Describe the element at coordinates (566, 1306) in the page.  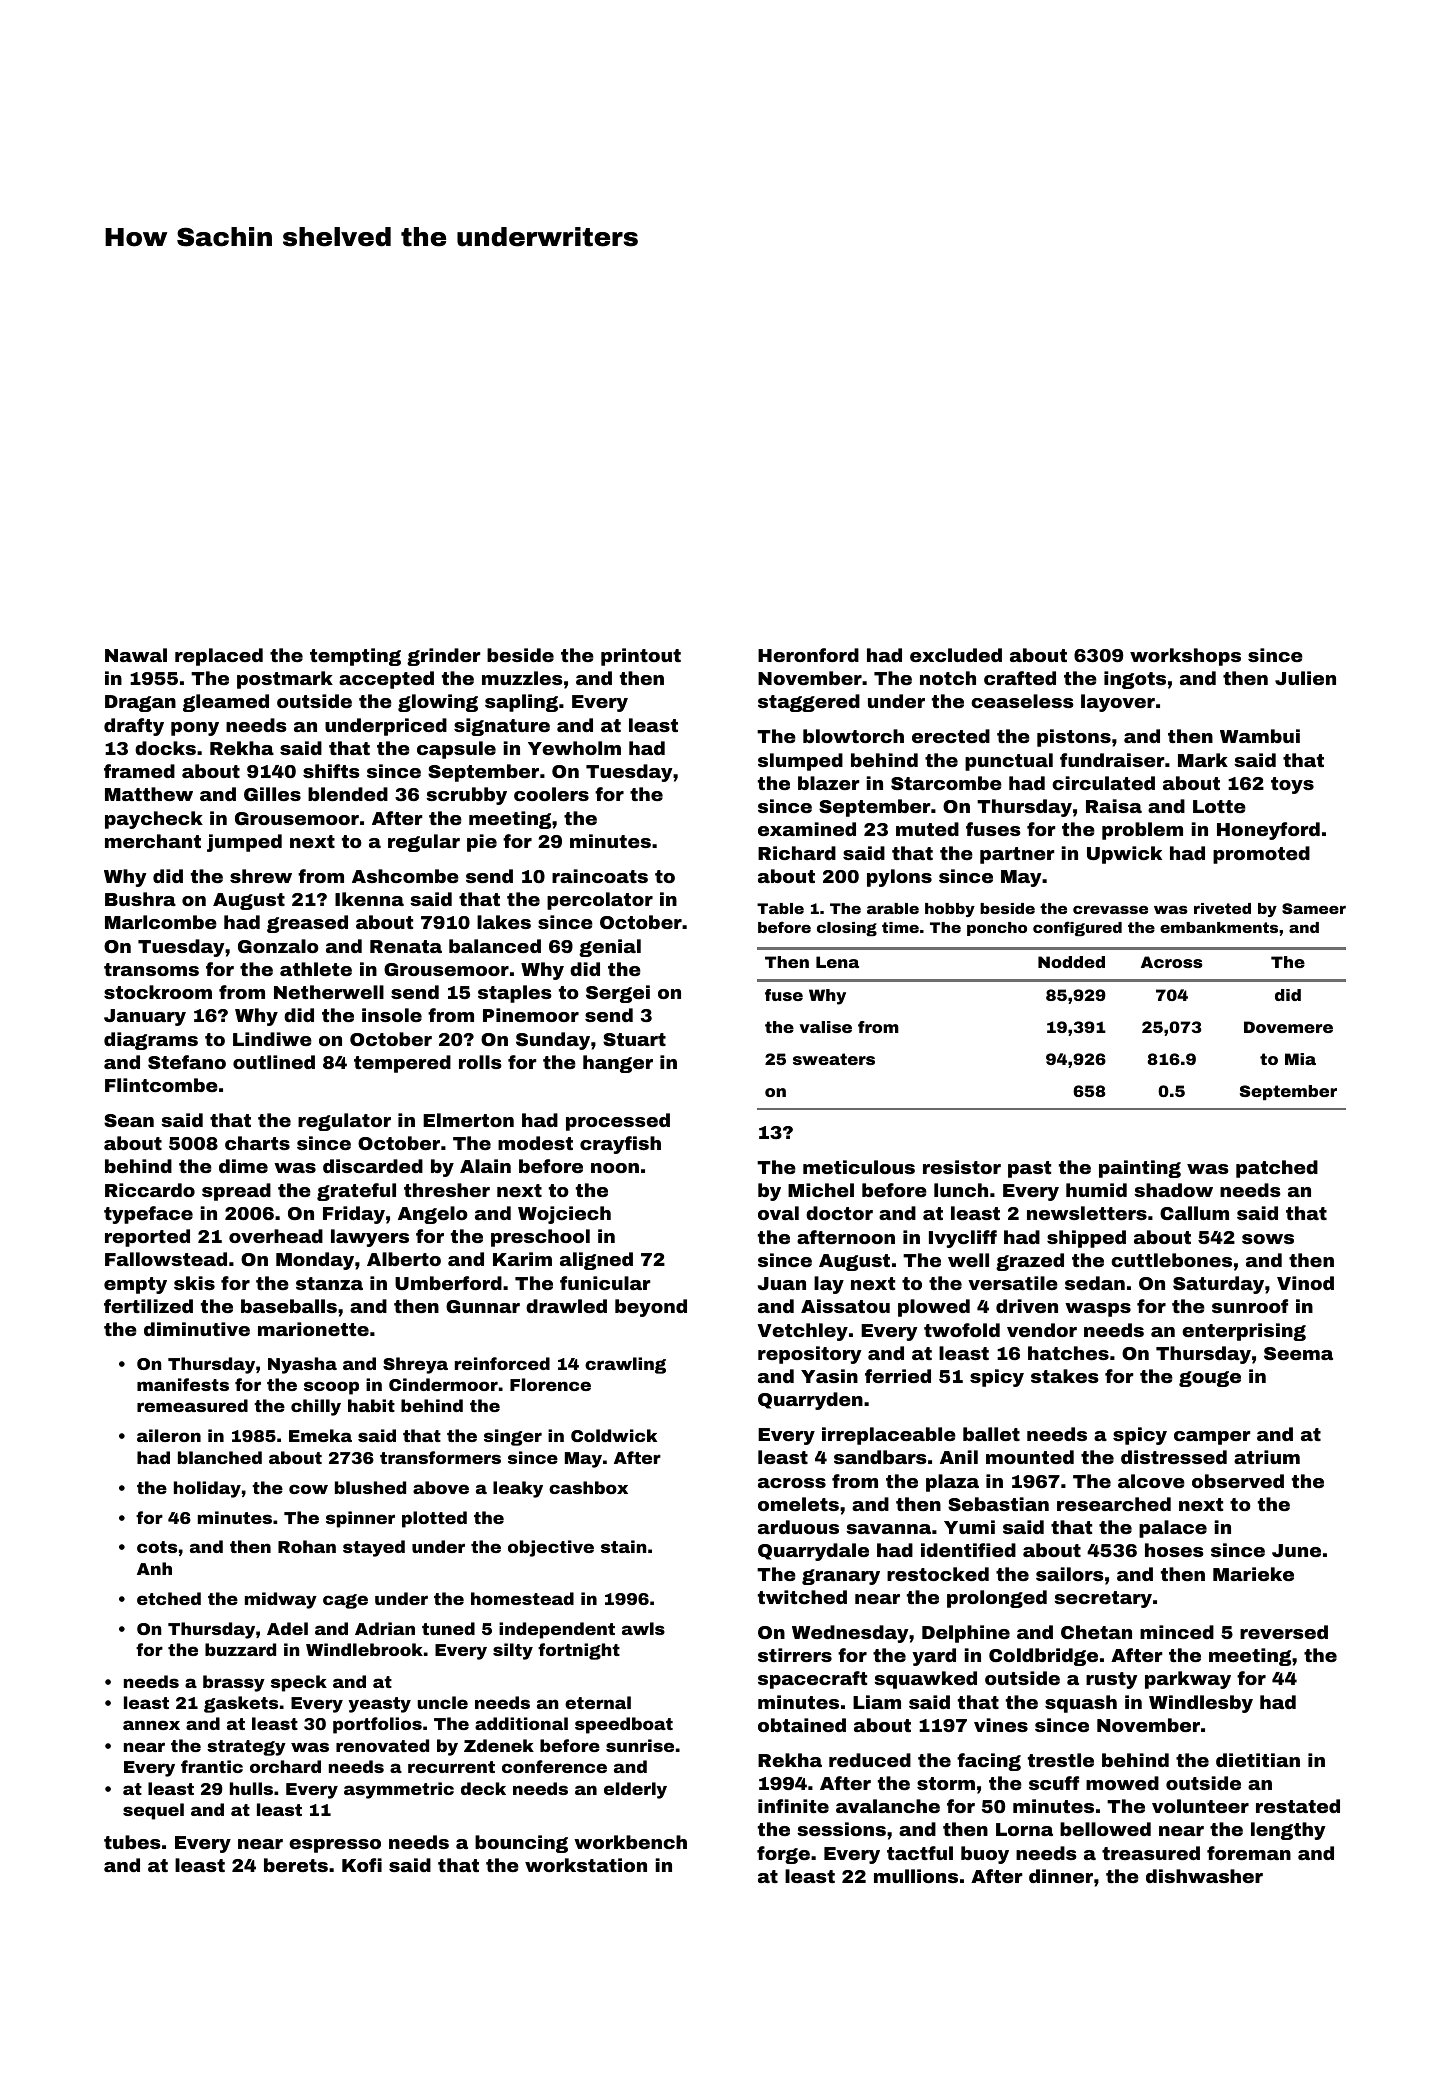
I see `drawled` at that location.
